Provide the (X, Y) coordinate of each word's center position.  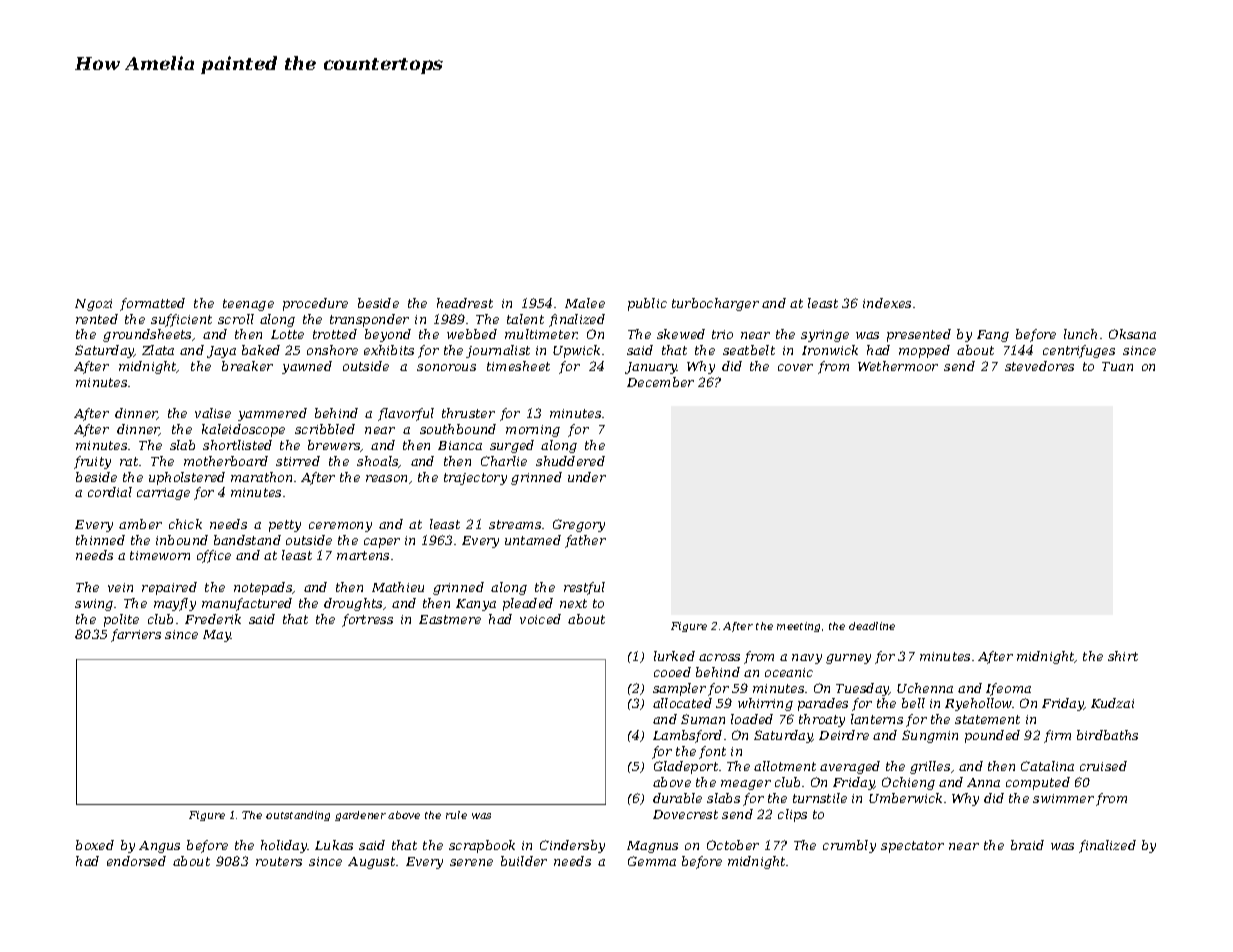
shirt (1123, 656)
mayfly (175, 604)
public (647, 304)
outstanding (298, 816)
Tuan (1117, 366)
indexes (887, 303)
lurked (674, 656)
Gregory (579, 525)
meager (746, 785)
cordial (110, 492)
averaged (850, 767)
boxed (95, 845)
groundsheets (147, 335)
